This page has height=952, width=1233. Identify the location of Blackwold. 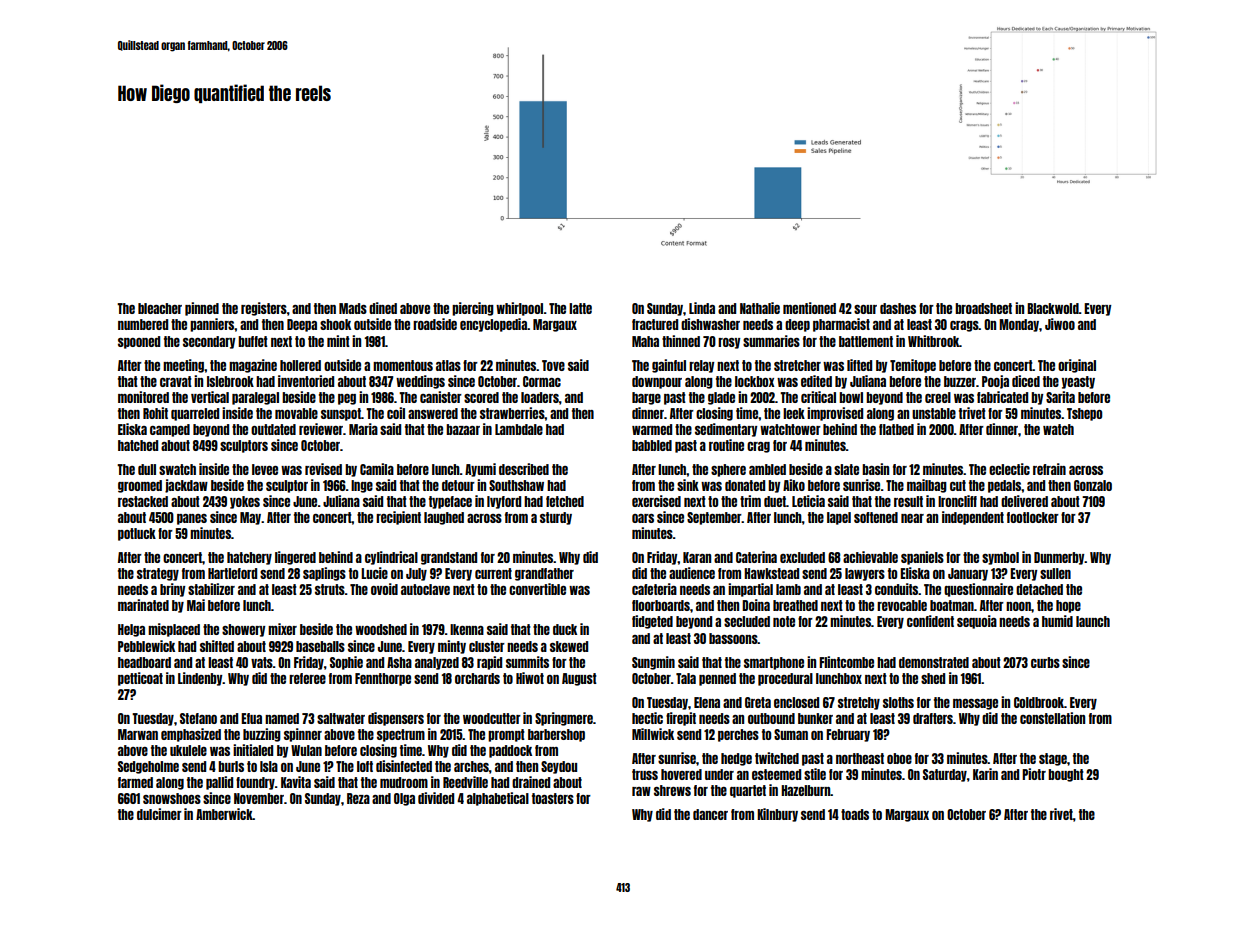
(1053, 308).
